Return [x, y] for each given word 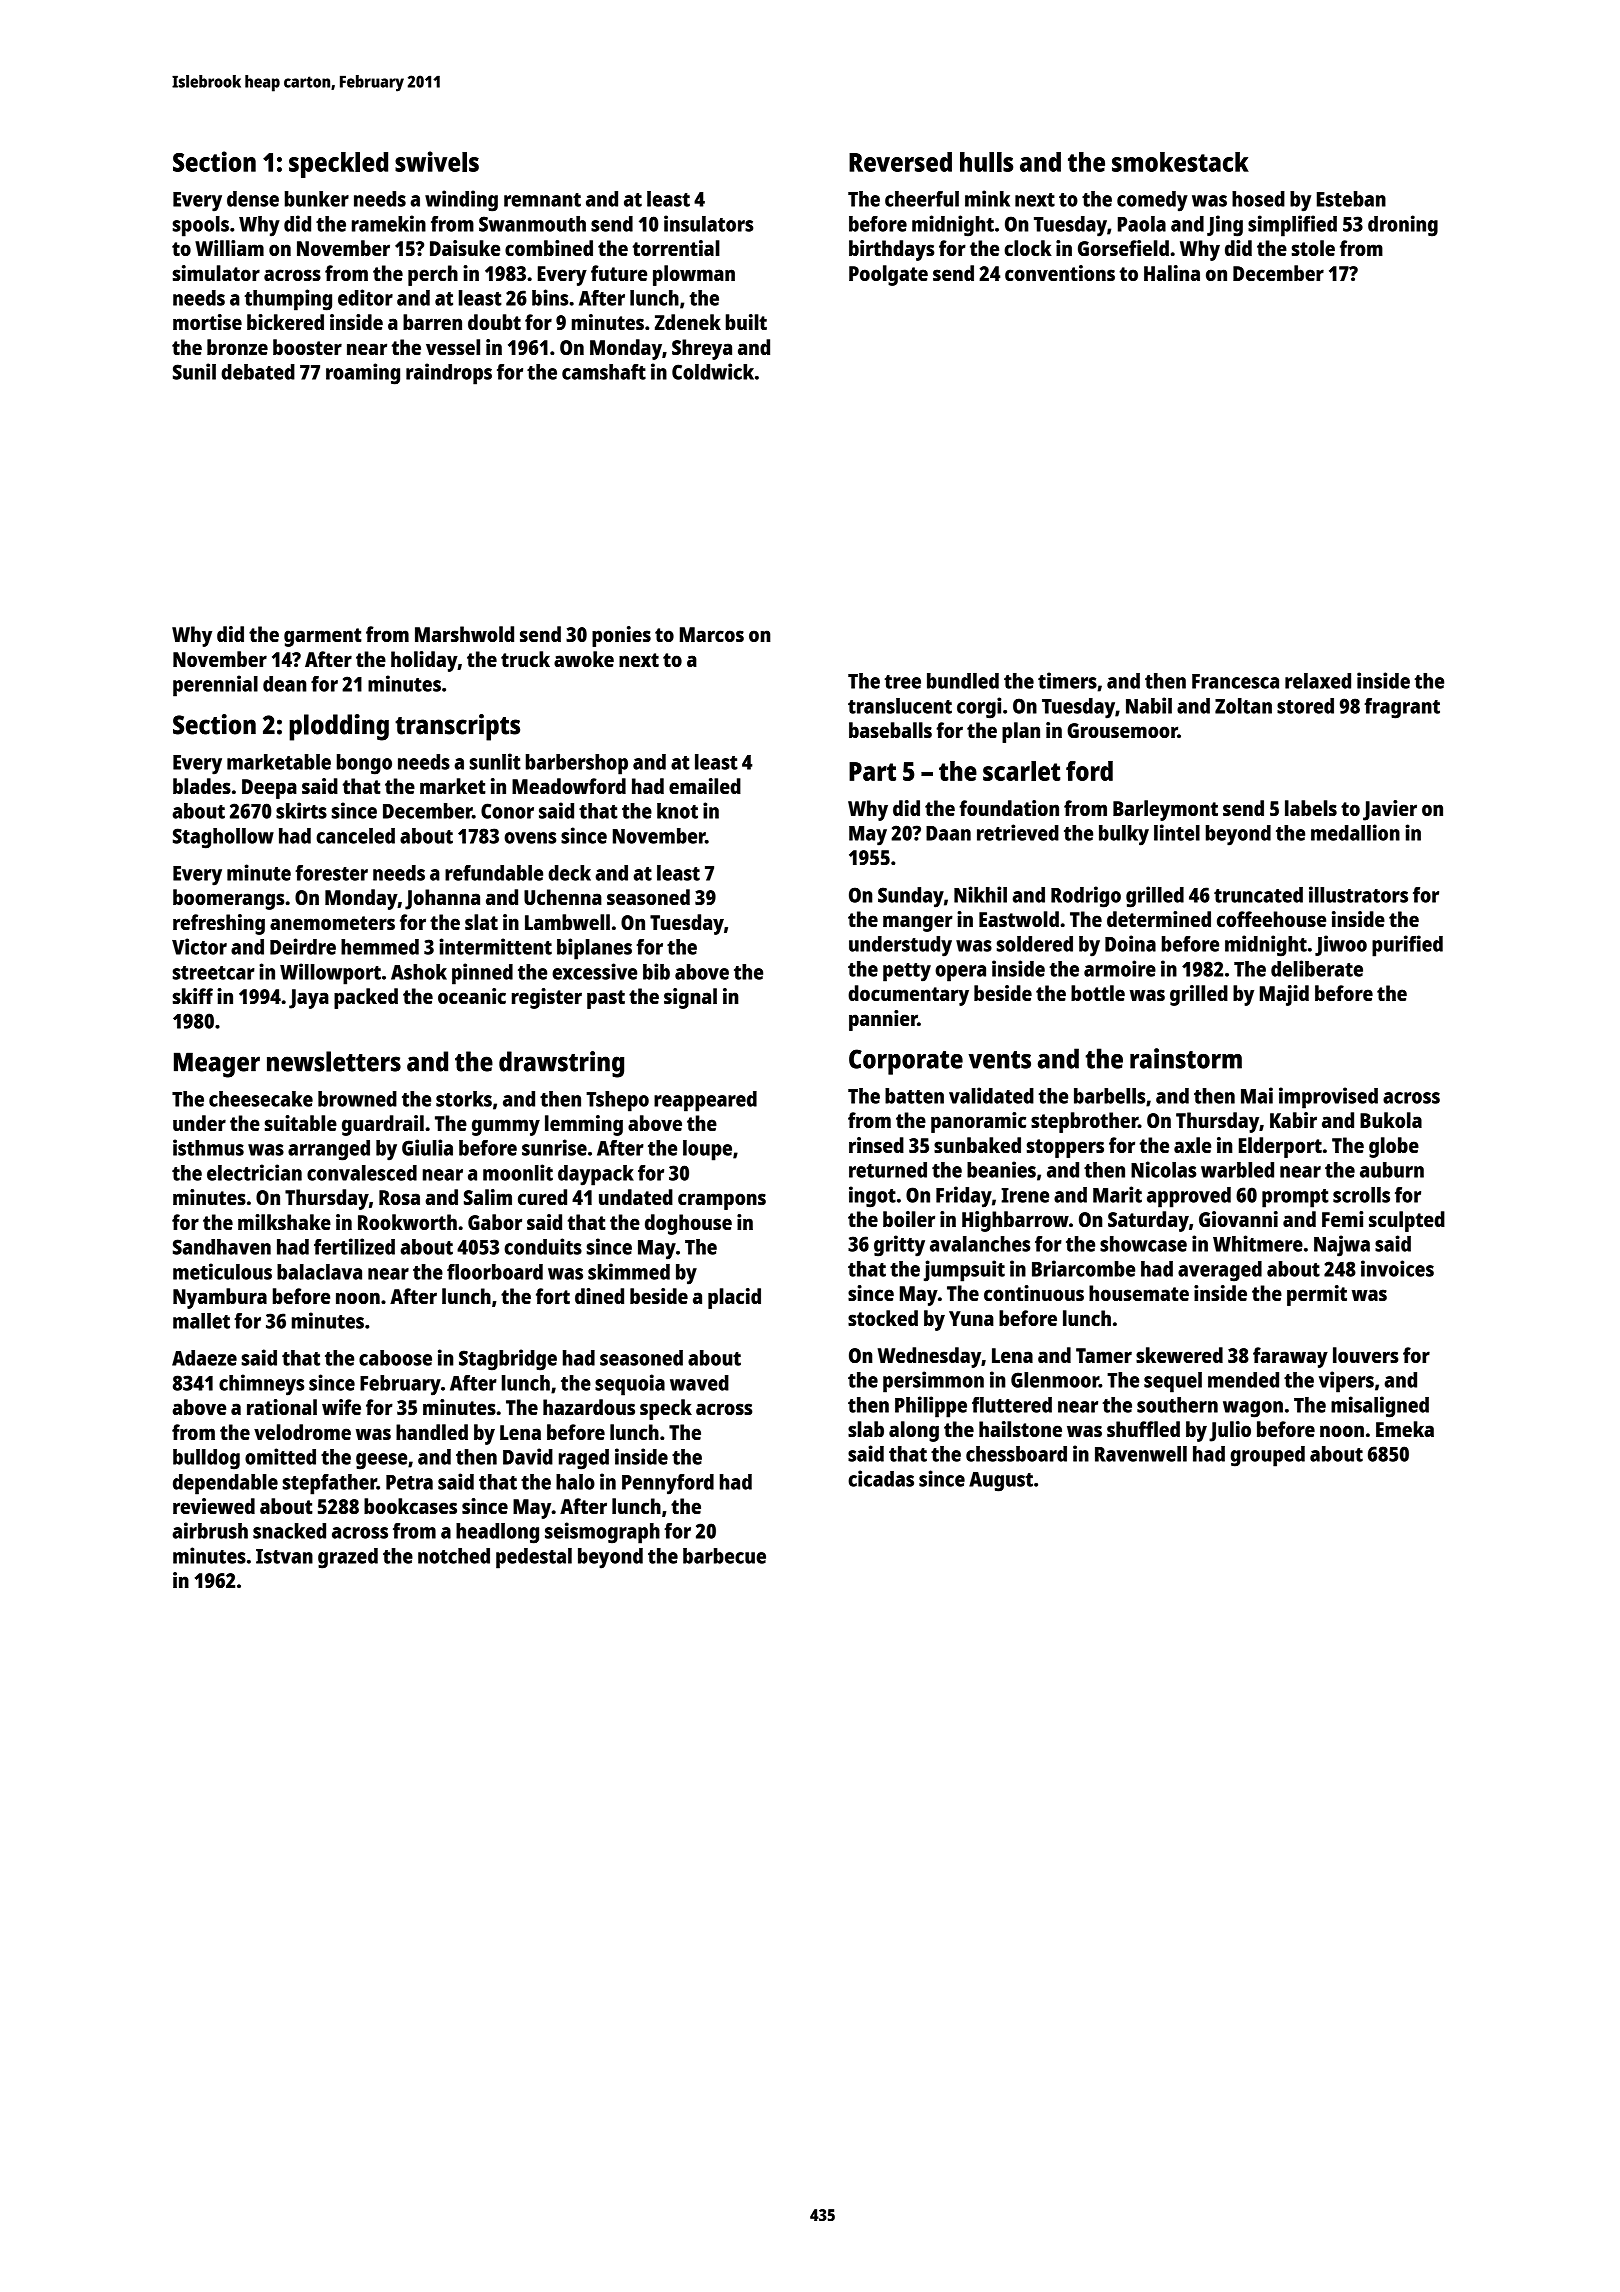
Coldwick [713, 371]
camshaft [604, 372]
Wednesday [929, 1357]
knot [677, 811]
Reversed [900, 162]
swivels [437, 161]
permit [1317, 1295]
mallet [201, 1321]
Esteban [1351, 199]
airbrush [210, 1530]
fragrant [1402, 708]
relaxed [1318, 681]
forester [331, 873]
